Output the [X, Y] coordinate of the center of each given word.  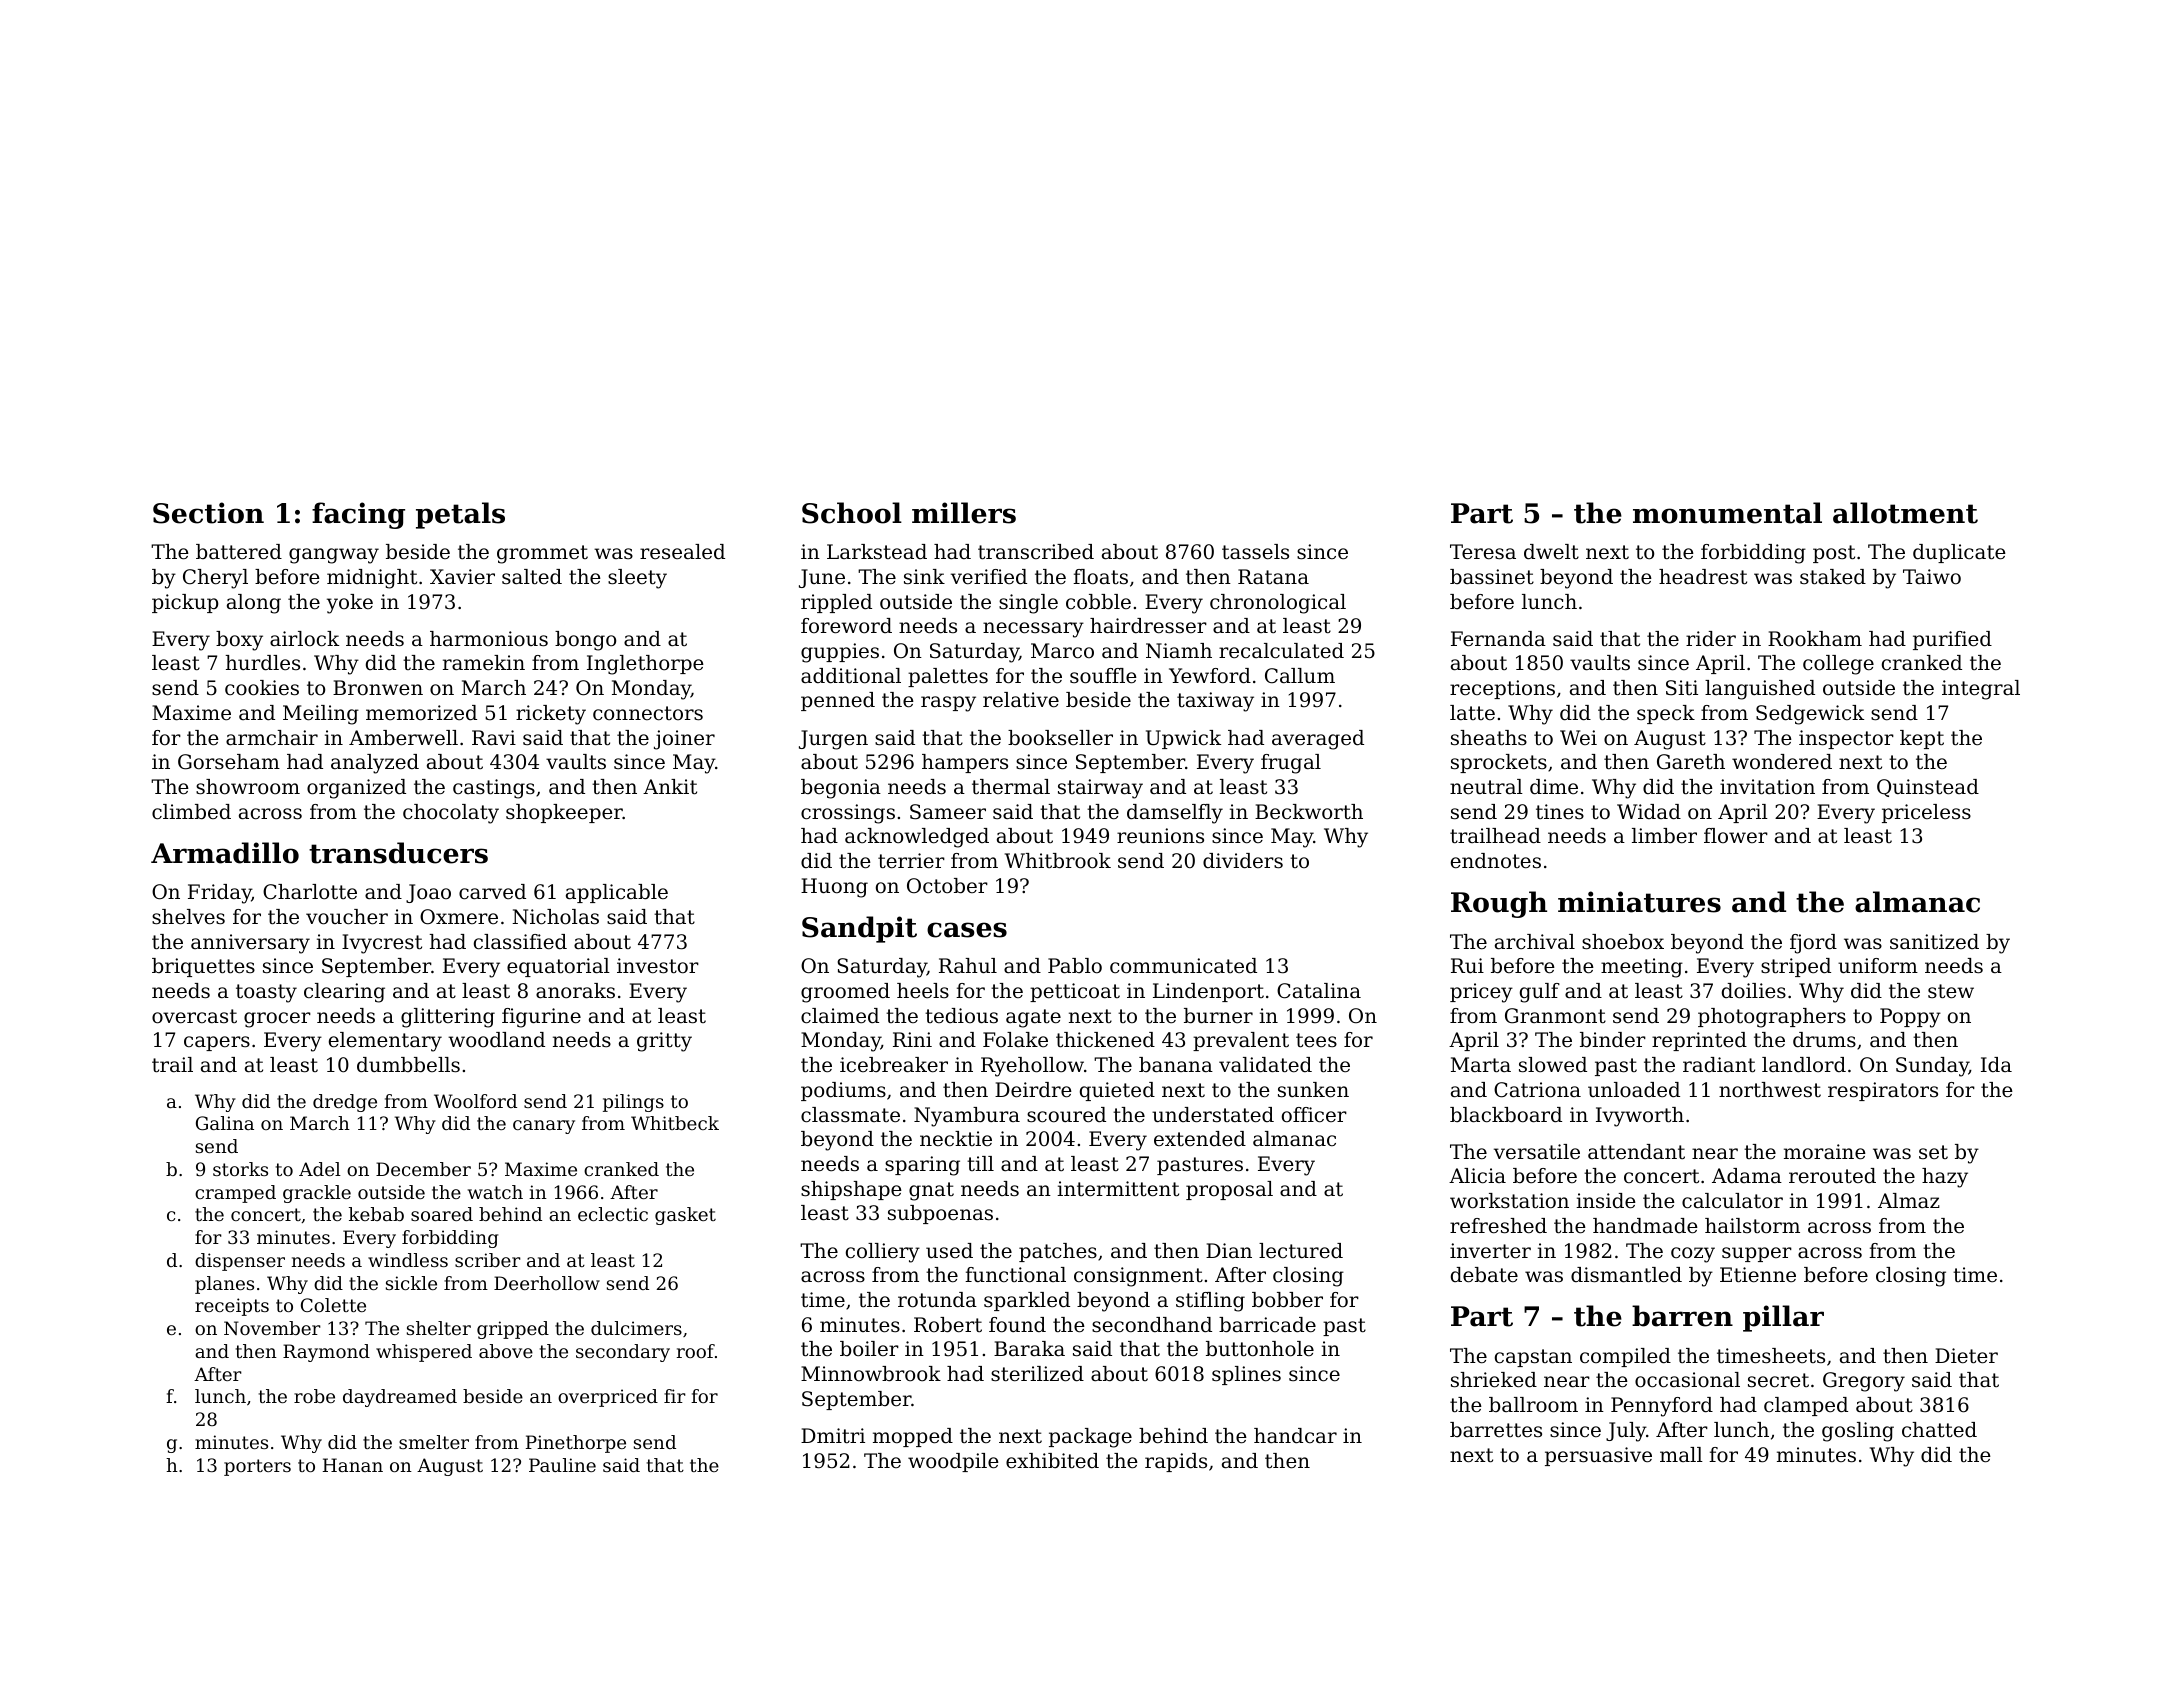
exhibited [1052, 1461]
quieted [1117, 1091]
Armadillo [225, 853]
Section [208, 513]
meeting [1642, 968]
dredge [345, 1103]
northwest [1770, 1090]
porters [257, 1467]
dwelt [1551, 552]
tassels [1255, 552]
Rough [1499, 904]
